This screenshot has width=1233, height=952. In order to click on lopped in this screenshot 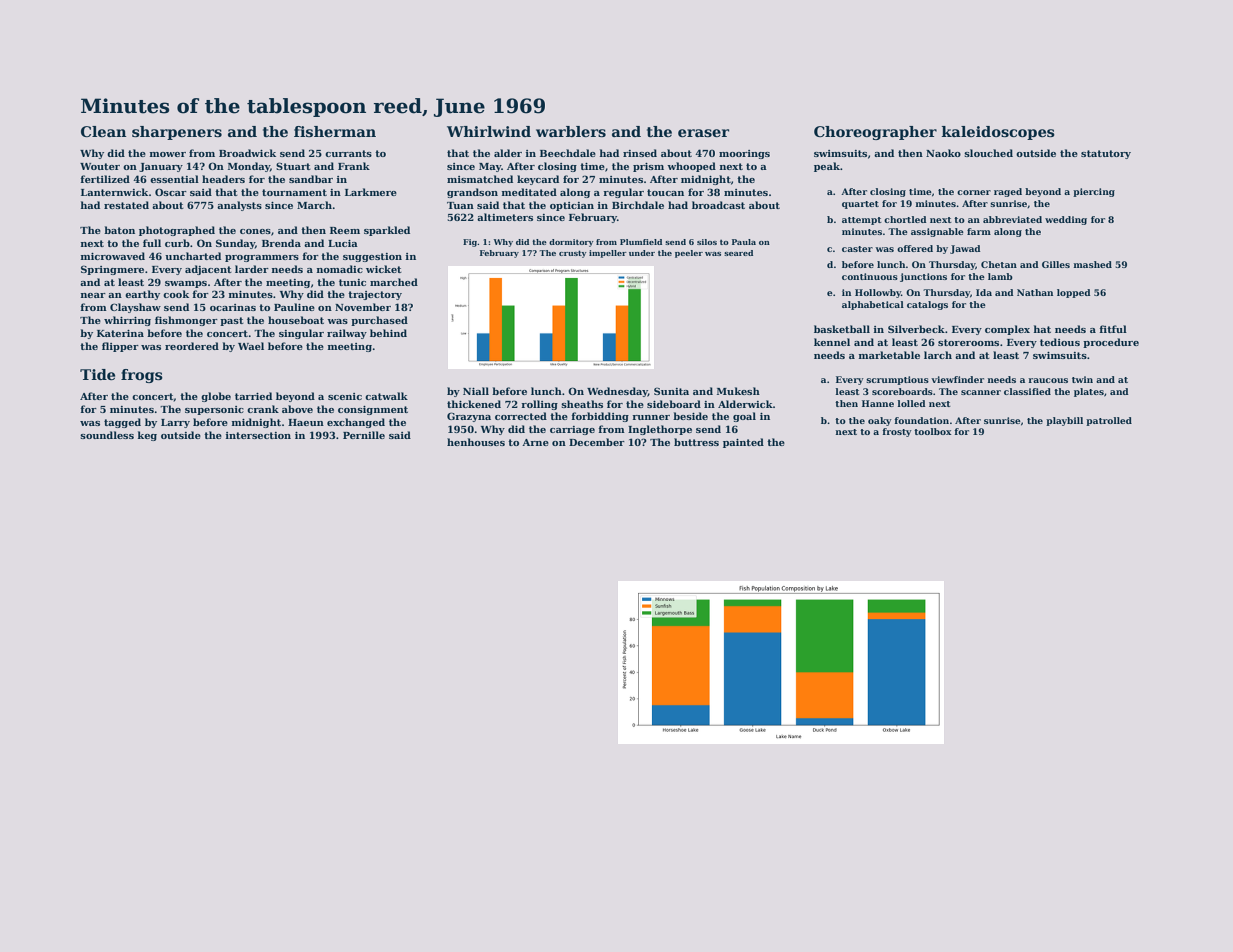, I will do `click(1074, 293)`.
